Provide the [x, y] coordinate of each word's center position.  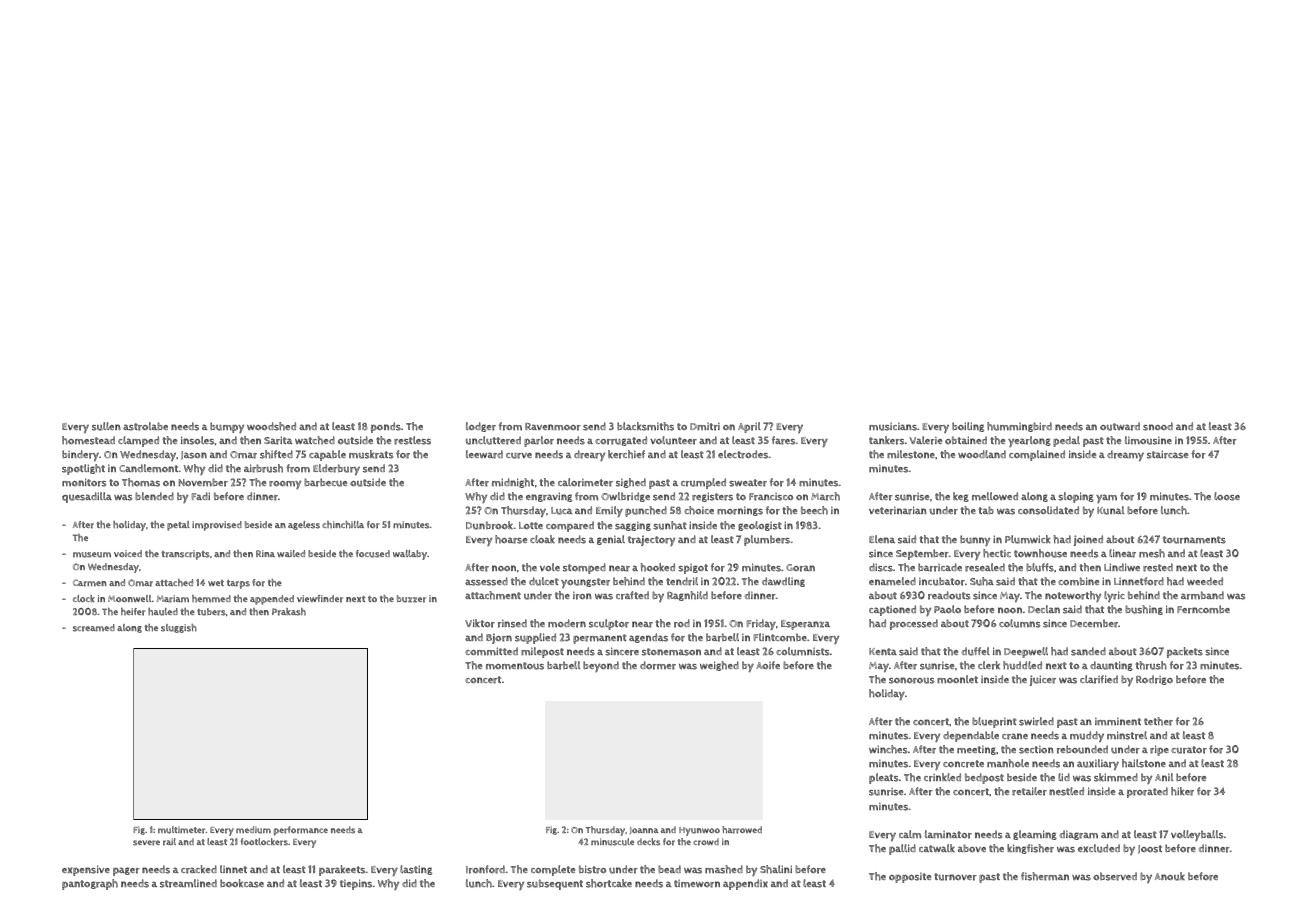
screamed [94, 628]
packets [1185, 652]
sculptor [609, 624]
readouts [949, 595]
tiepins [356, 884]
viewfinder [320, 599]
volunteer [673, 440]
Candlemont [148, 468]
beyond [601, 666]
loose [1227, 496]
